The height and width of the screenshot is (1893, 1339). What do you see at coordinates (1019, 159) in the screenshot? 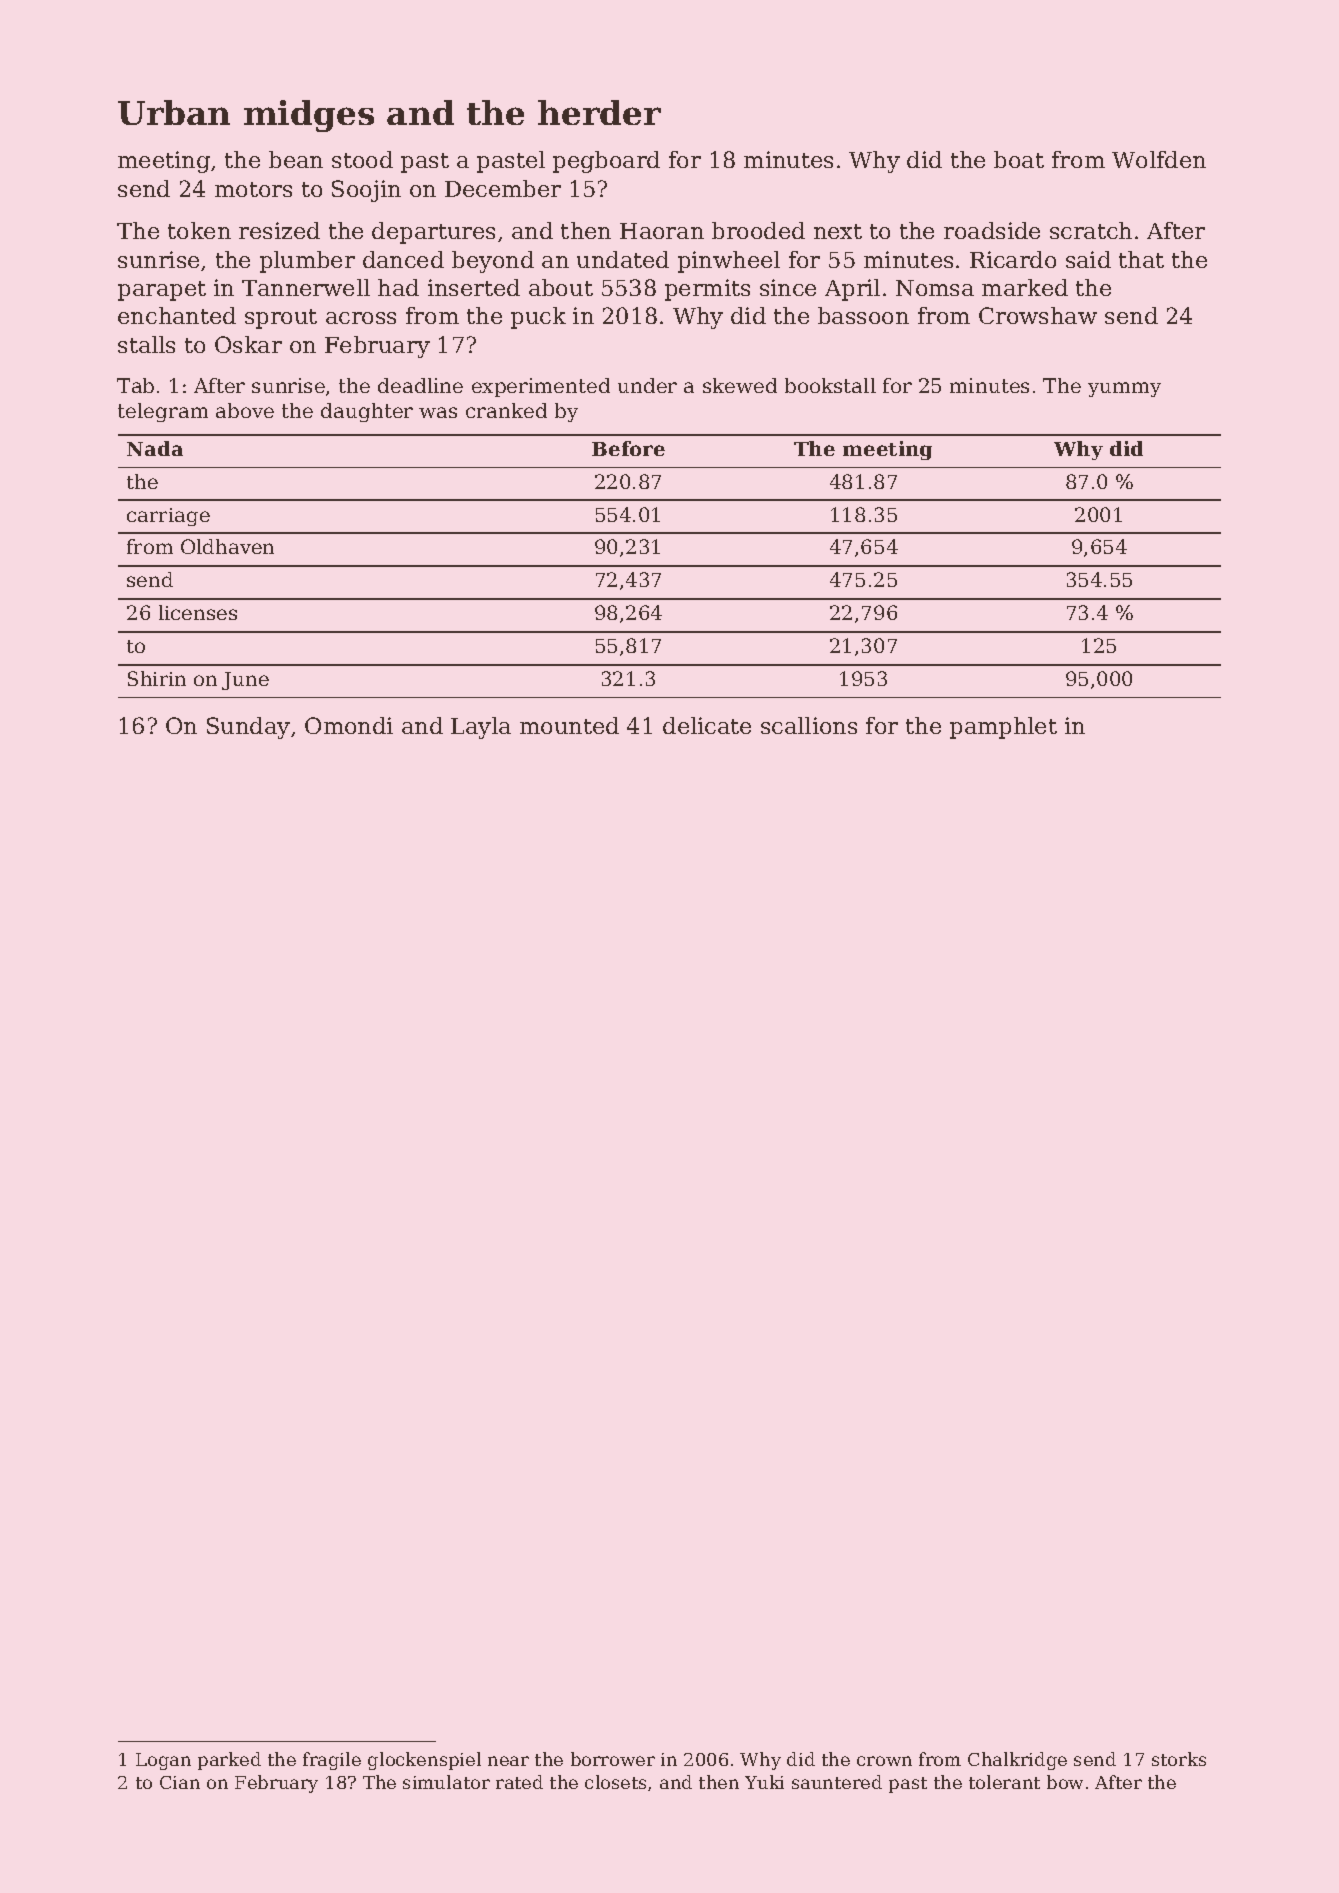
I see `boat` at bounding box center [1019, 159].
